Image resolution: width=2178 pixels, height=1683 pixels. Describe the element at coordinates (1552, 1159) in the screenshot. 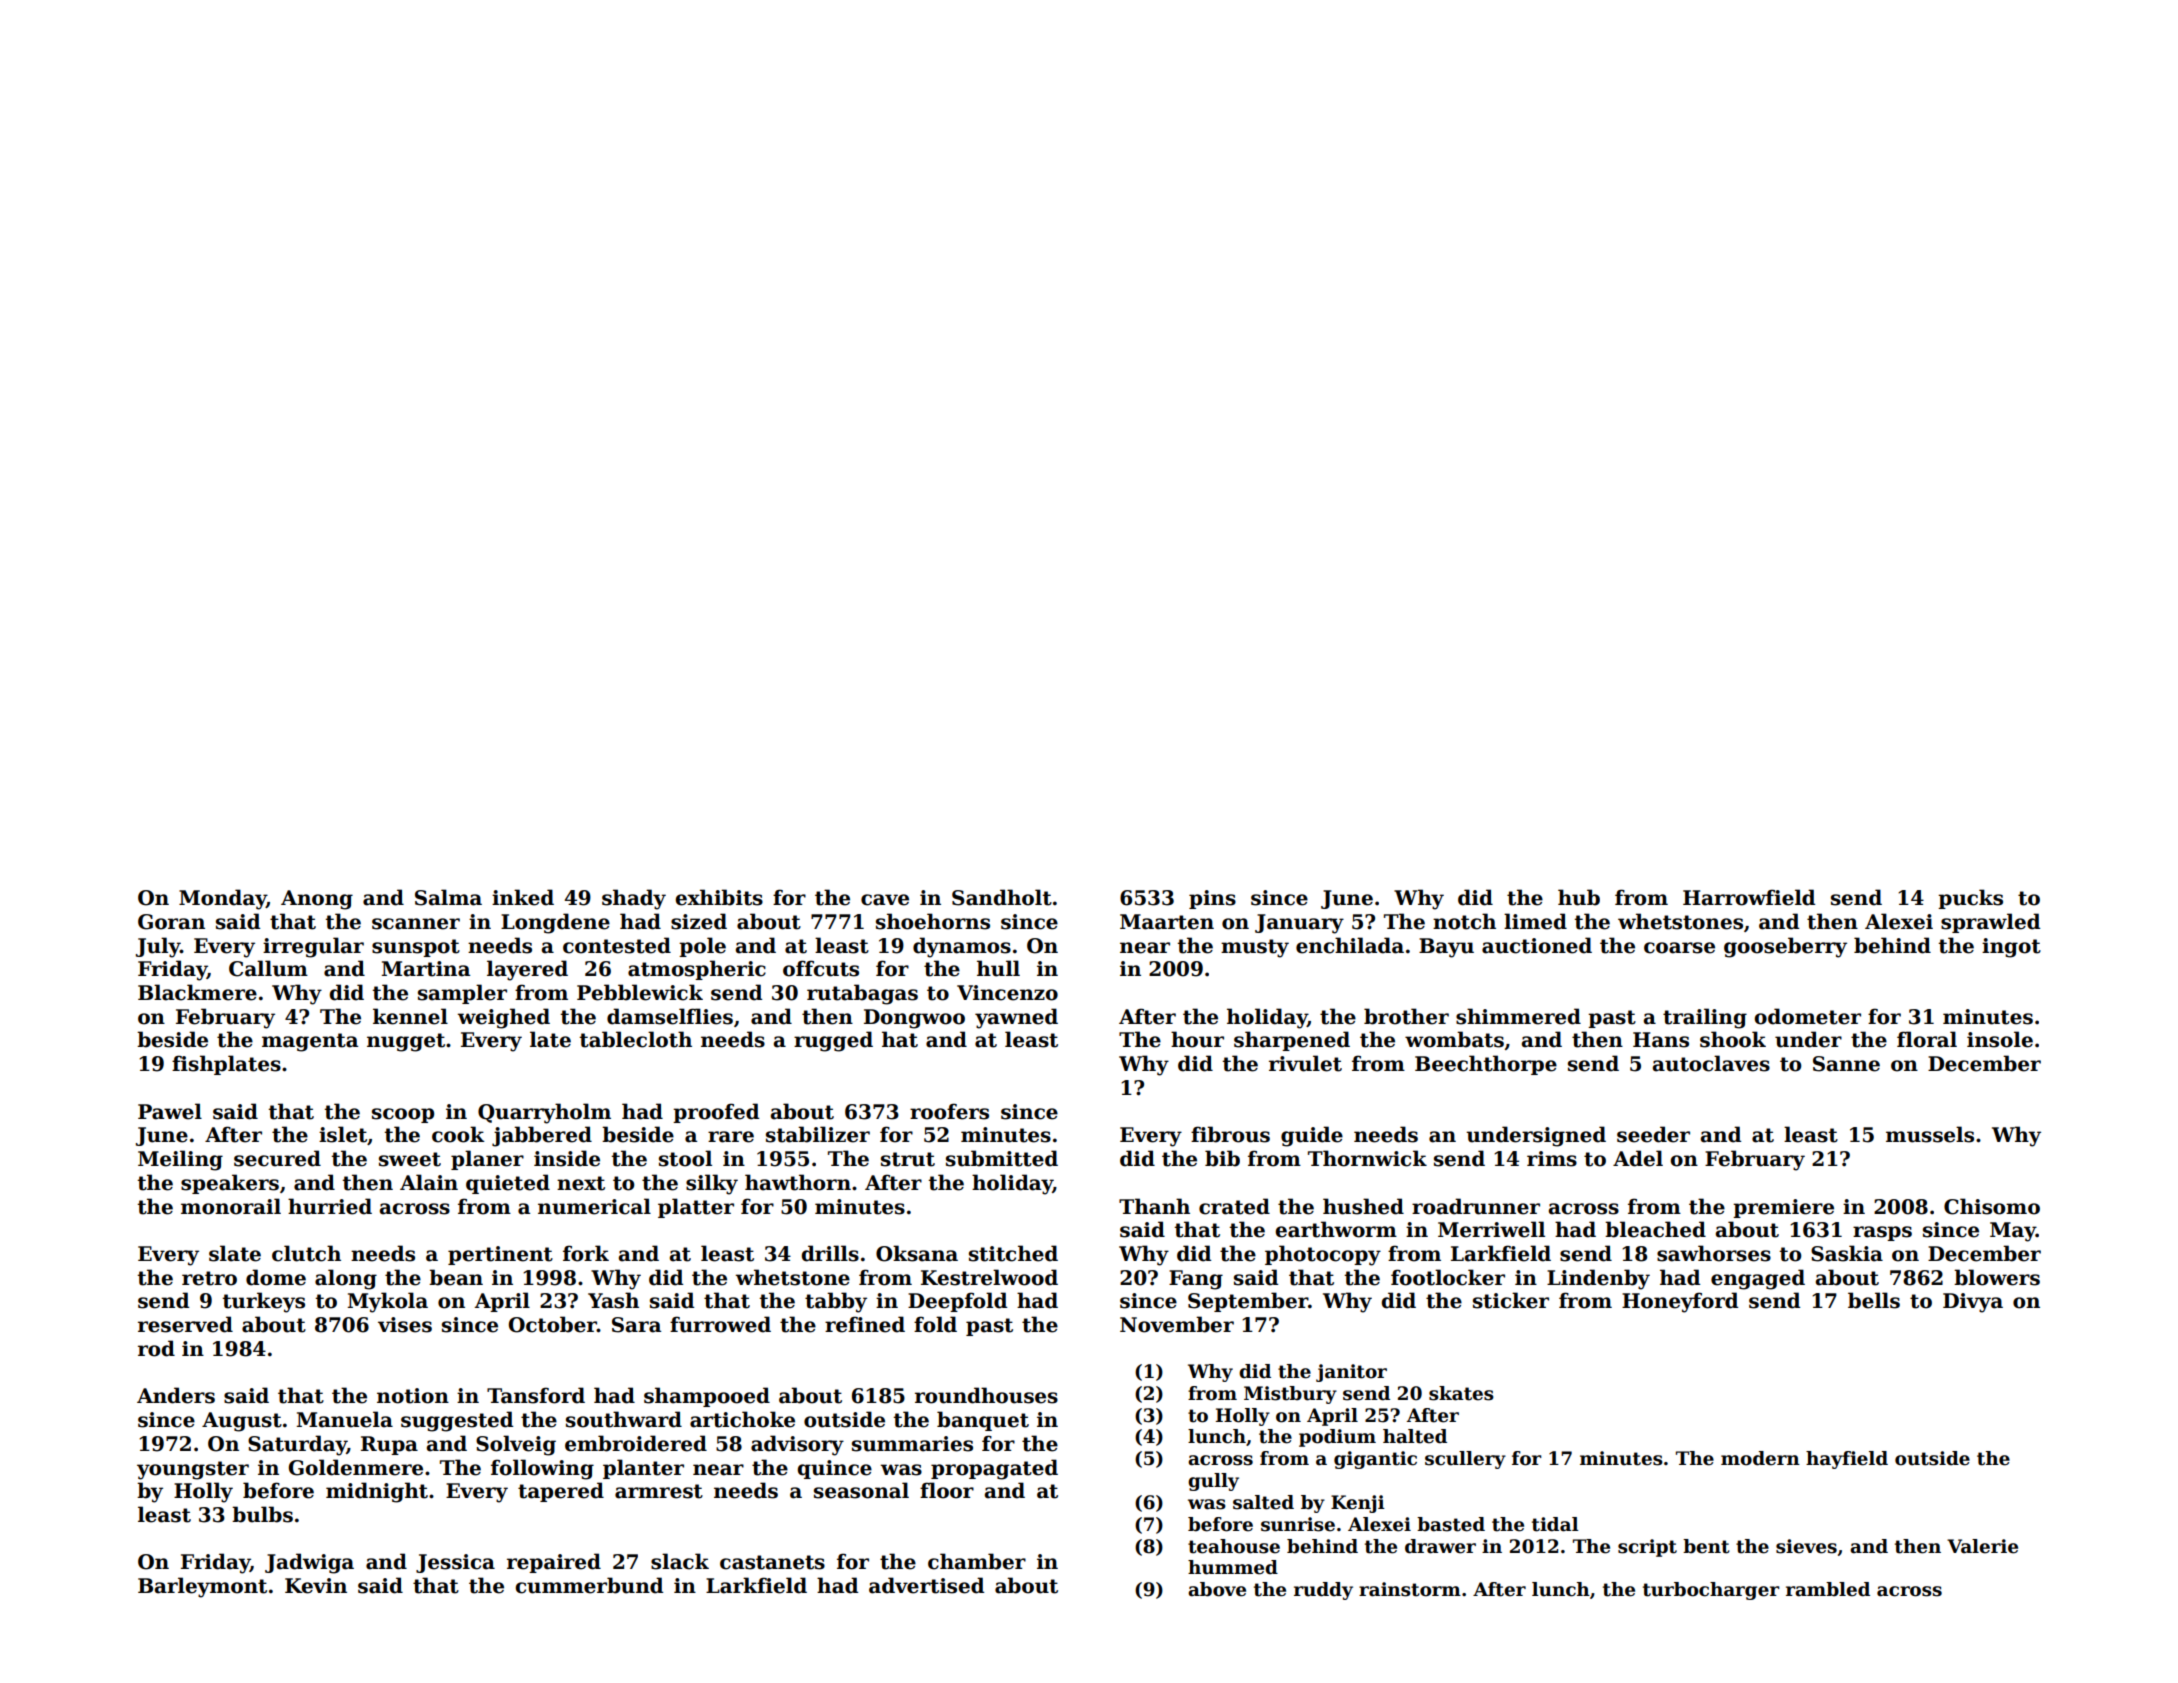

I see `rims` at that location.
